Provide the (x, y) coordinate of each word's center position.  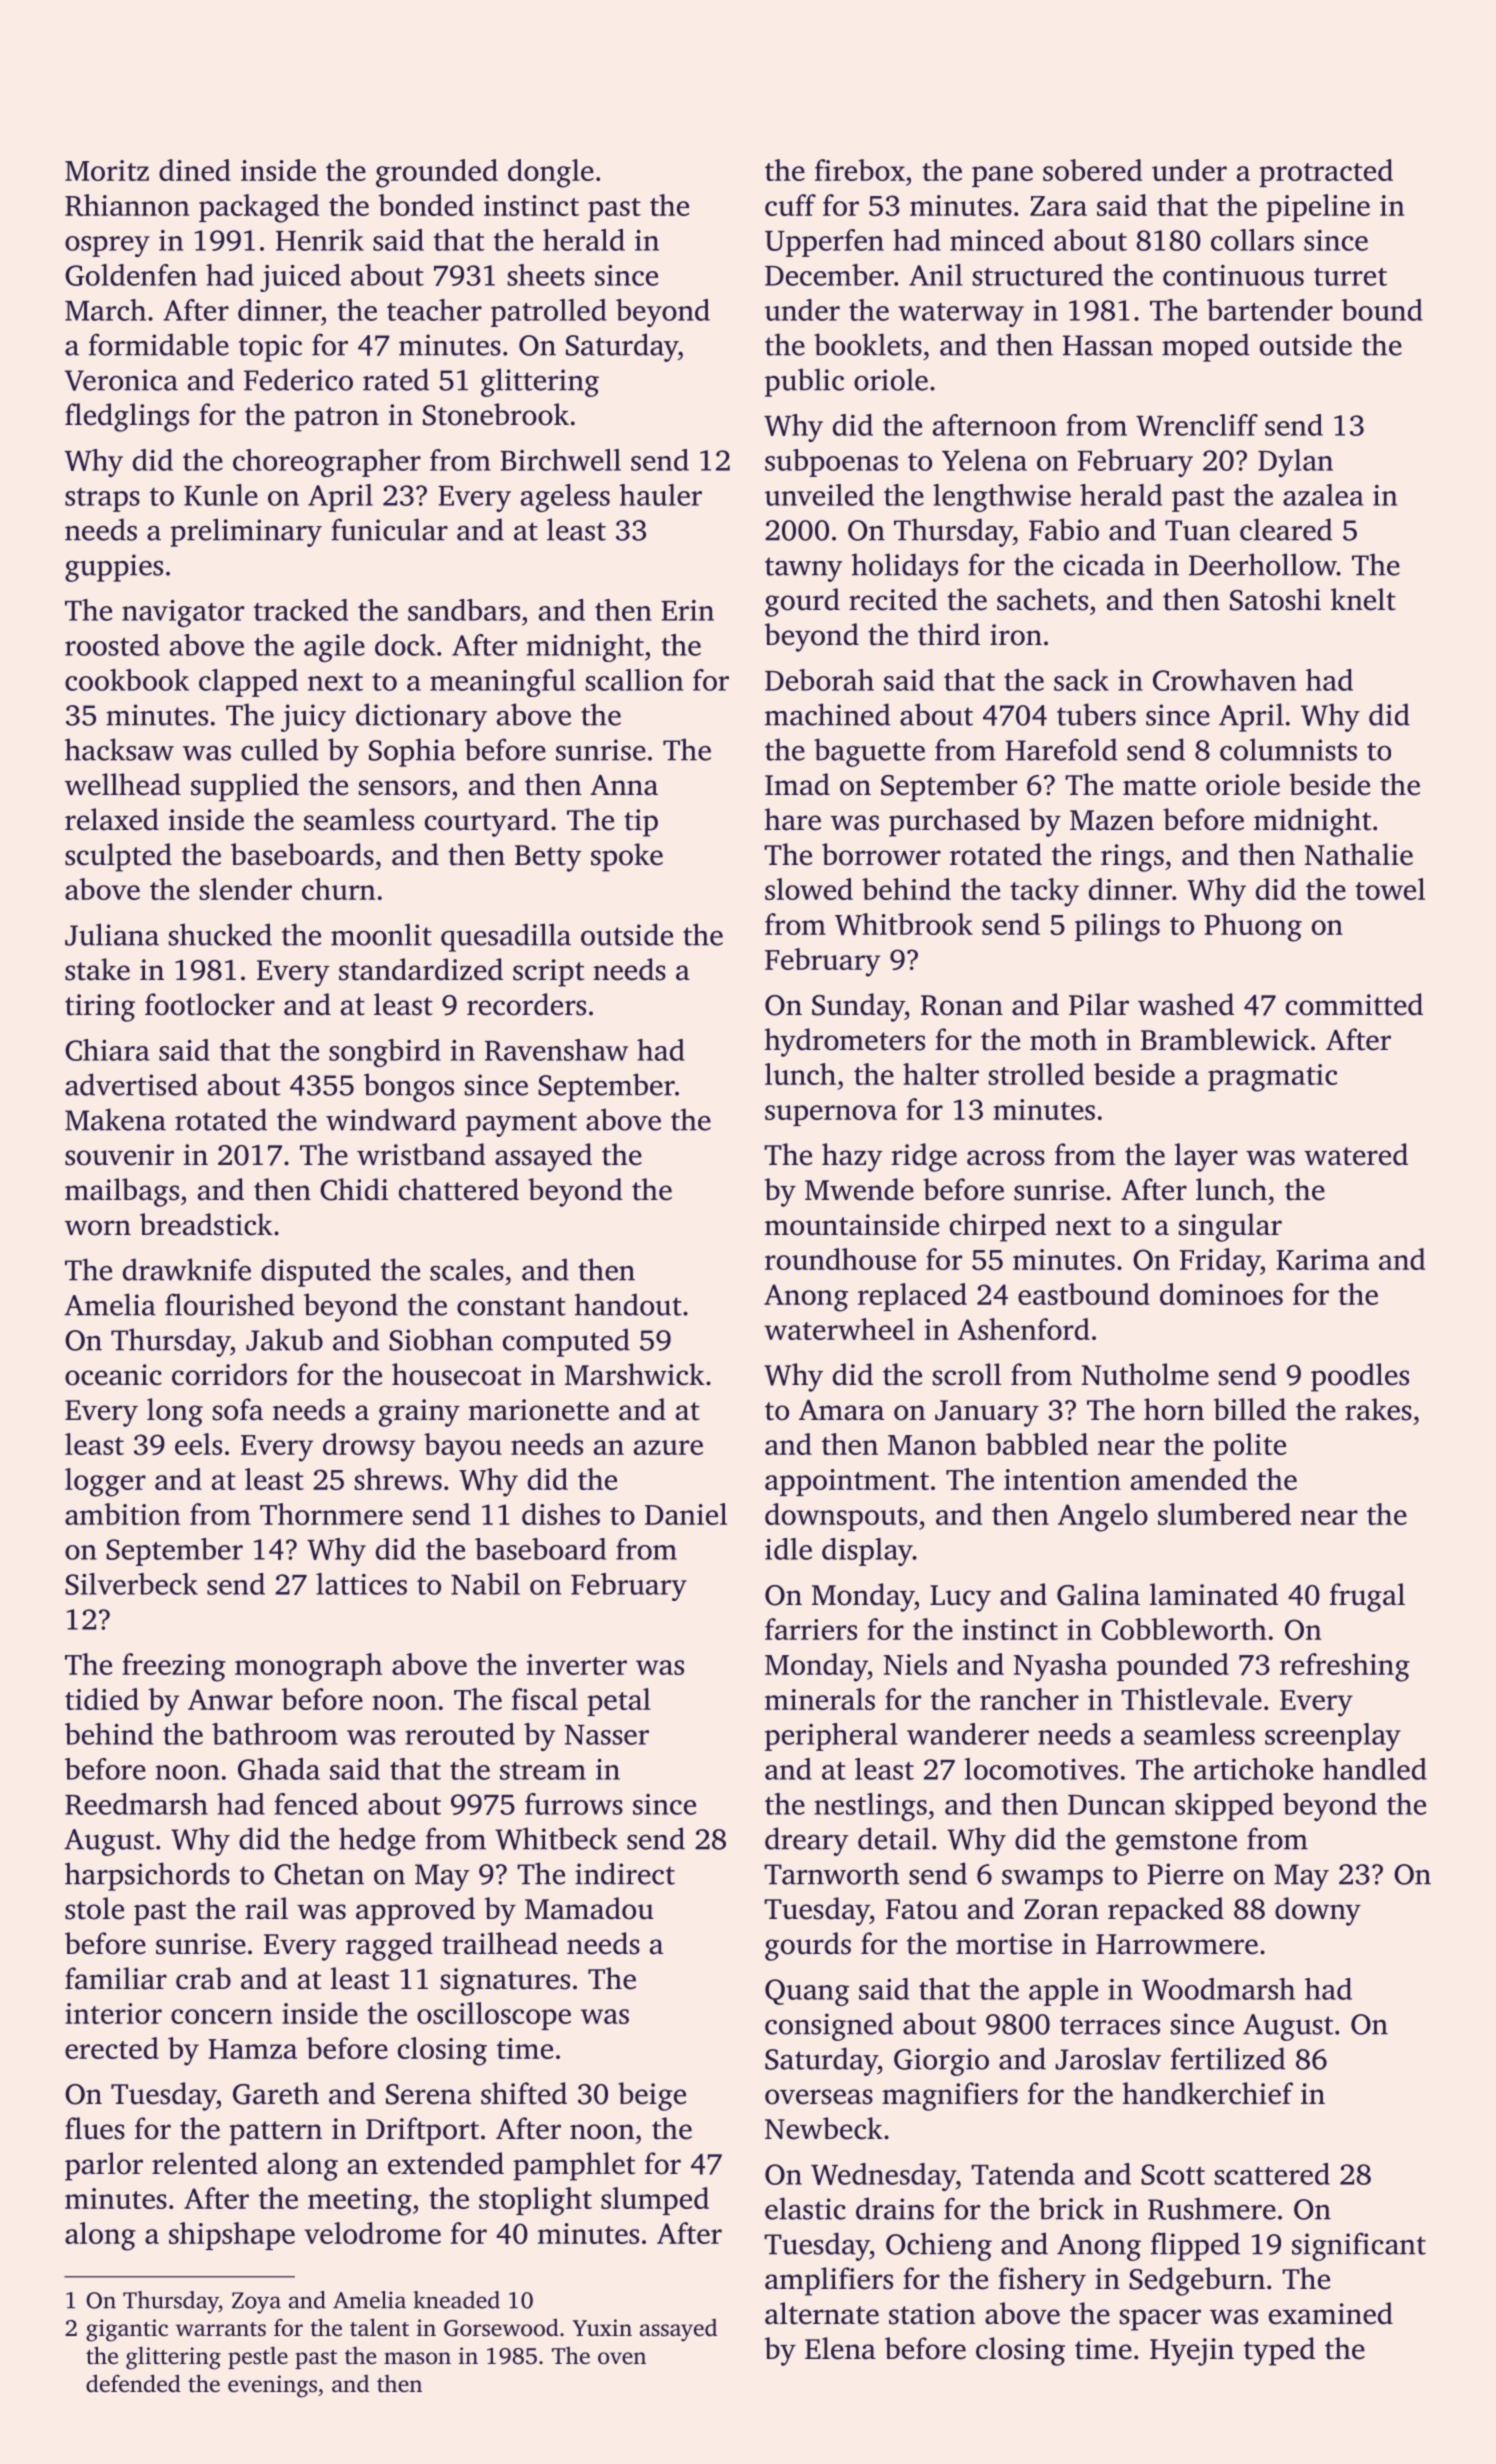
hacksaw (119, 749)
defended (133, 2383)
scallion (634, 680)
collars (1252, 240)
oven (622, 2358)
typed (1279, 2351)
